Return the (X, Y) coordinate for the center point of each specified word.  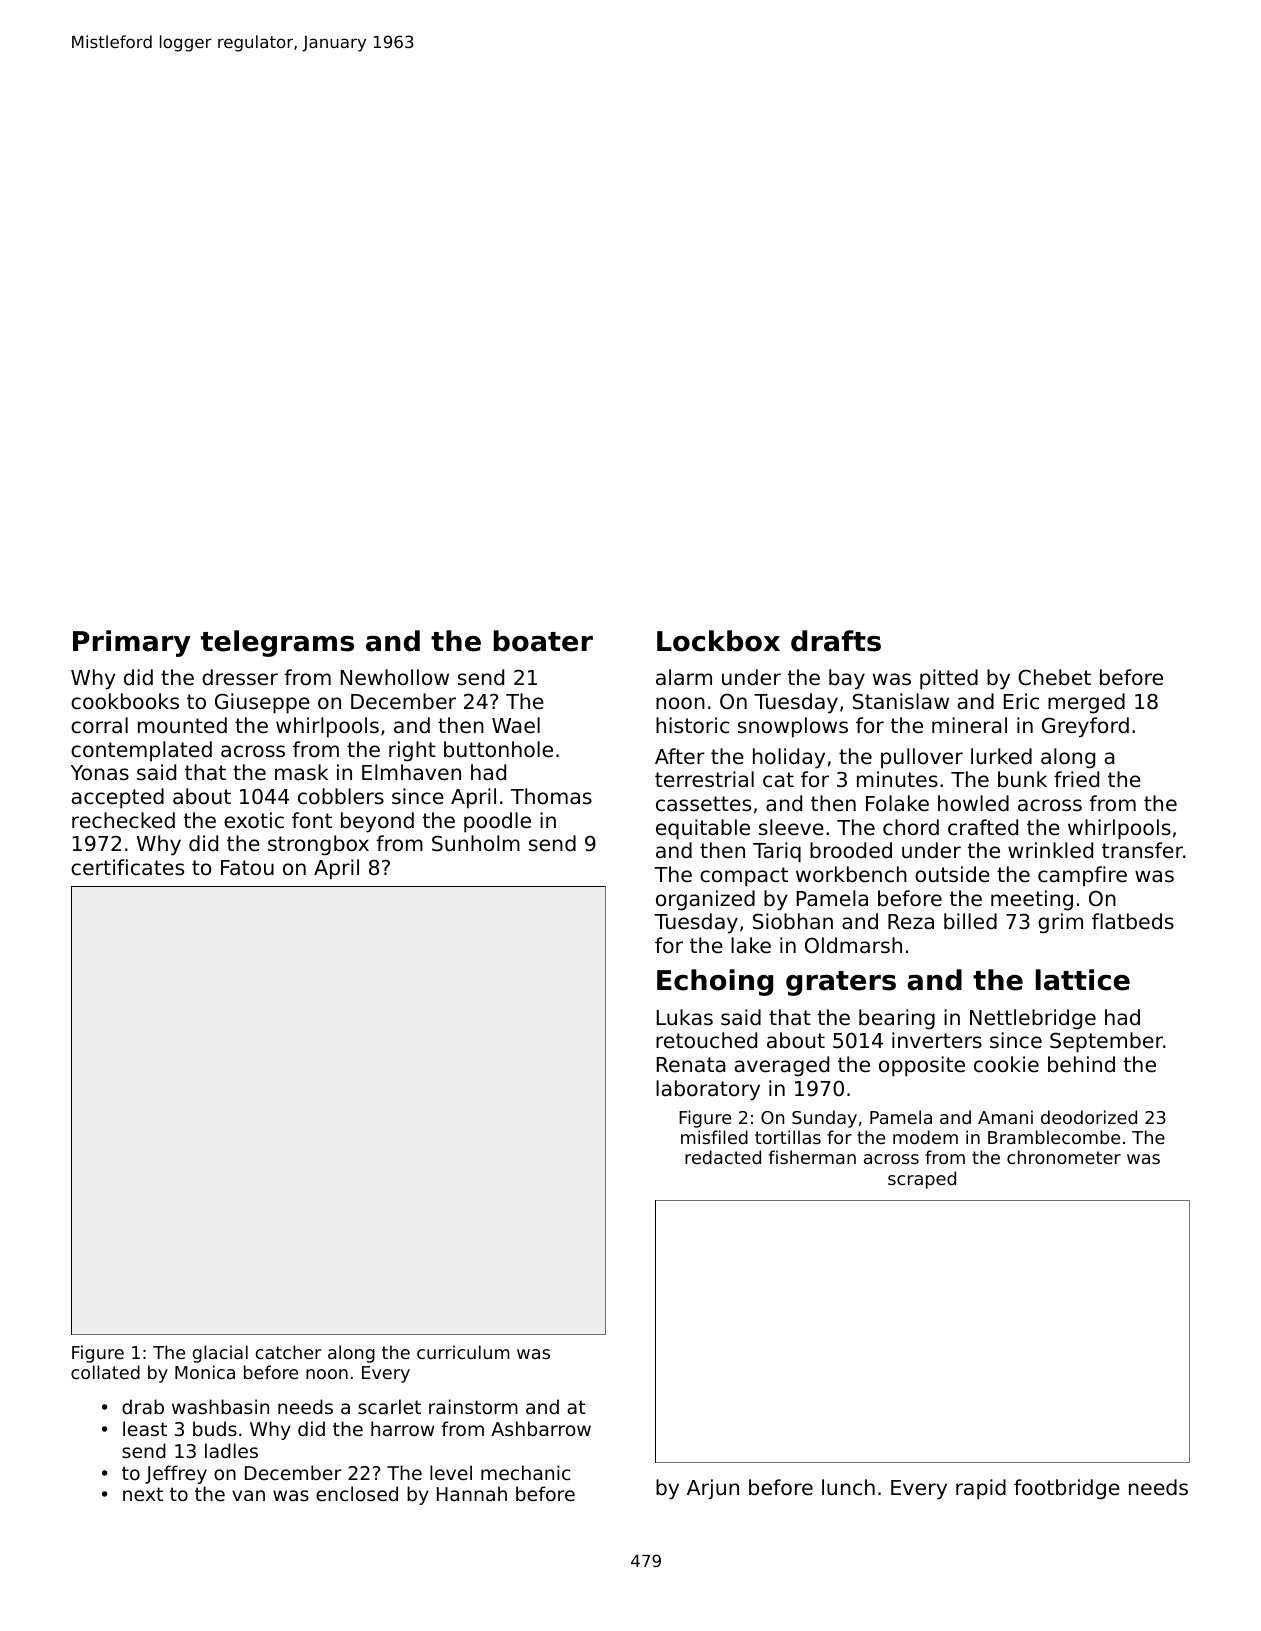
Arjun (713, 1489)
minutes (897, 779)
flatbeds (1133, 921)
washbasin (220, 1406)
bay (847, 679)
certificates (127, 867)
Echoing (715, 982)
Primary (132, 643)
